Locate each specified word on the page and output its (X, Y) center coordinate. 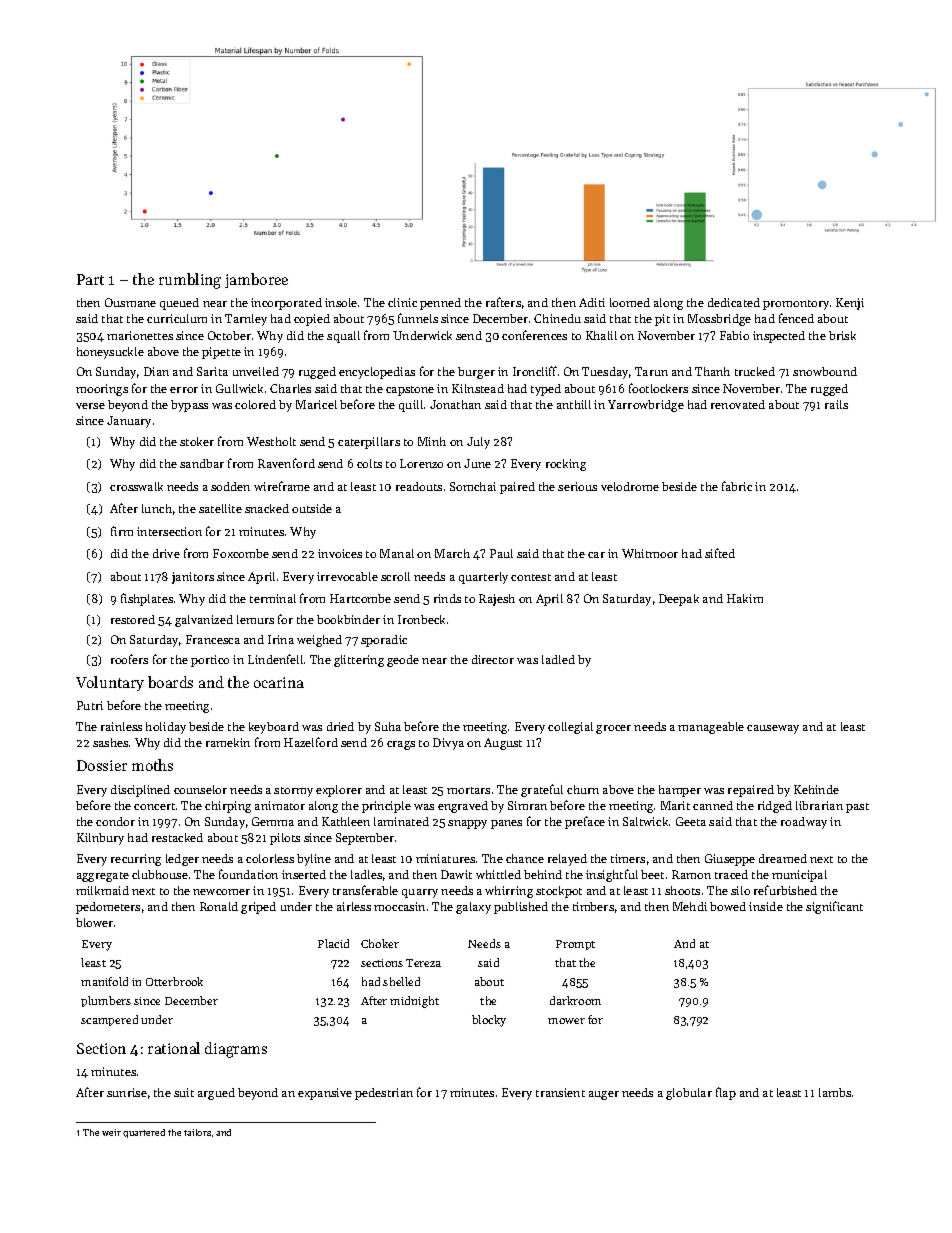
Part (90, 279)
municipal (799, 876)
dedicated (734, 302)
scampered (109, 1020)
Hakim (745, 598)
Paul (501, 553)
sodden (230, 486)
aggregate (103, 877)
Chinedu (557, 318)
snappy (467, 824)
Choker (380, 943)
